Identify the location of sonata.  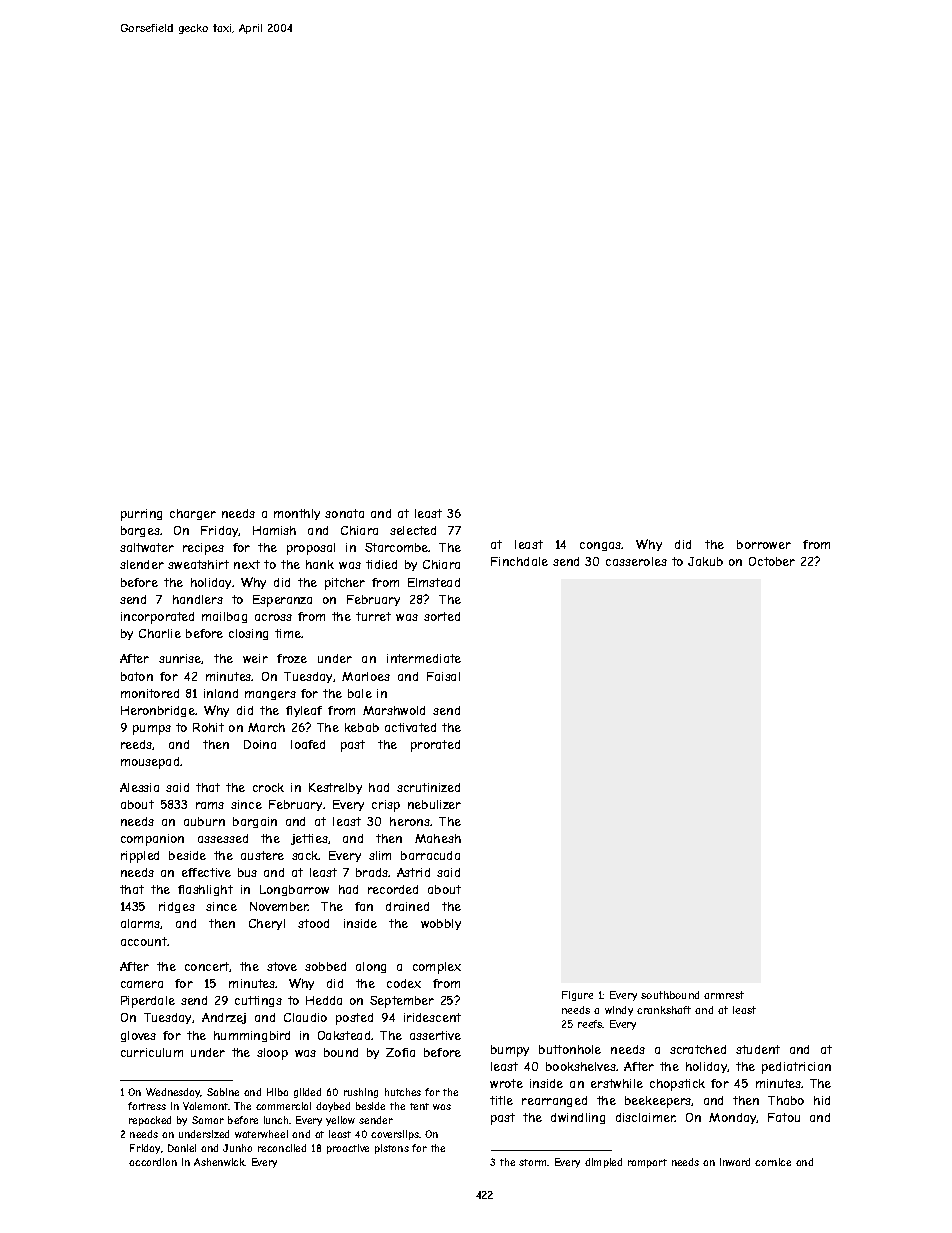
(344, 513).
